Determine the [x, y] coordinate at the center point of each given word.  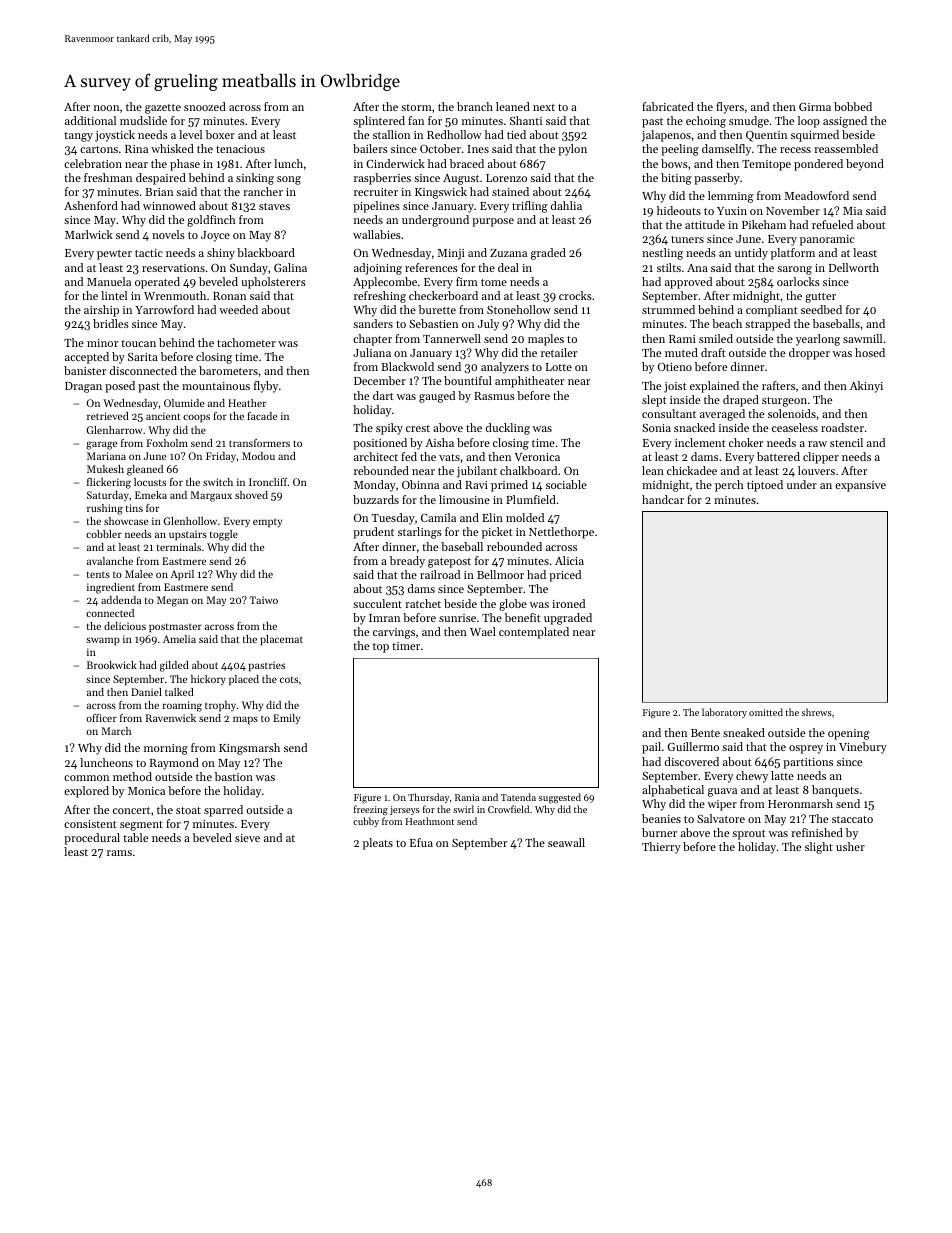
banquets [835, 791]
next [544, 107]
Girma [815, 107]
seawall [566, 842]
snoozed [205, 106]
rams [119, 853]
